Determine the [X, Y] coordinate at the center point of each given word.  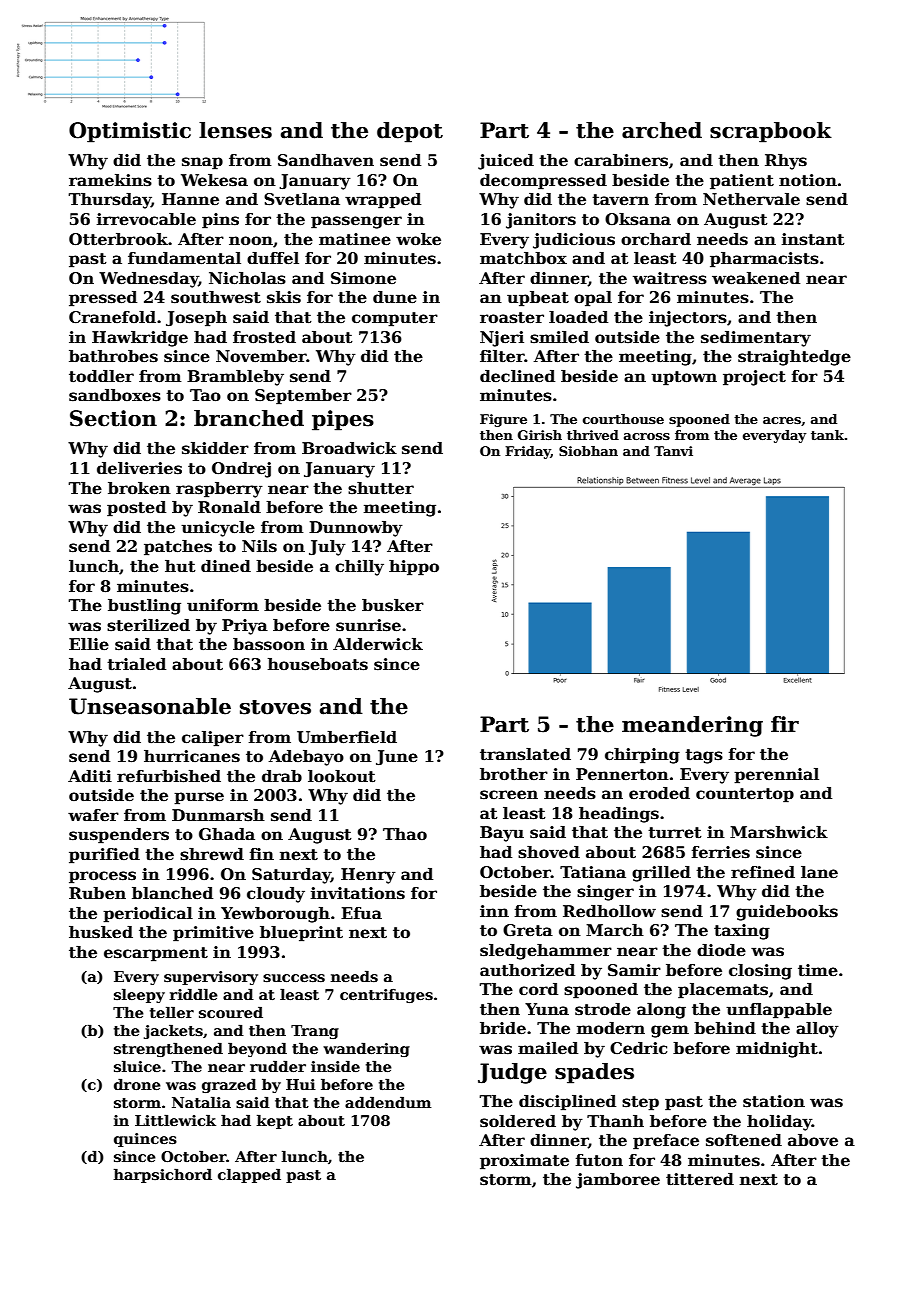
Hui [301, 1084]
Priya [245, 627]
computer [395, 319]
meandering [692, 726]
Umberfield [347, 737]
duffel [273, 258]
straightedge [794, 358]
